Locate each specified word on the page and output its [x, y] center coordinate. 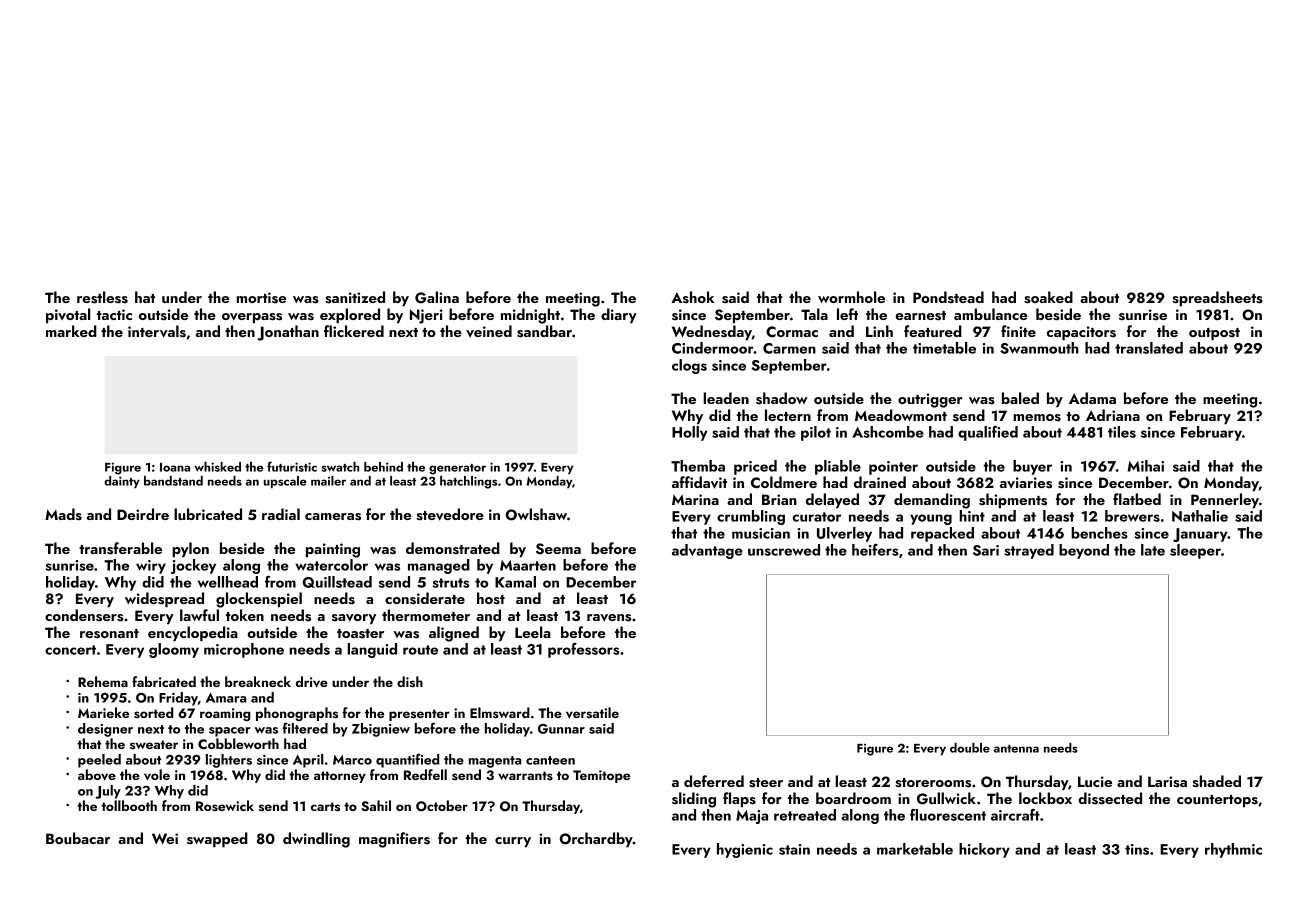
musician [761, 533]
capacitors [1081, 333]
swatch [340, 467]
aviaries [1026, 483]
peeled [99, 761]
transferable [120, 548]
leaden [726, 398]
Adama [1092, 398]
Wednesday [712, 332]
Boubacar [78, 838]
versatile [592, 713]
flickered [354, 331]
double [970, 748]
